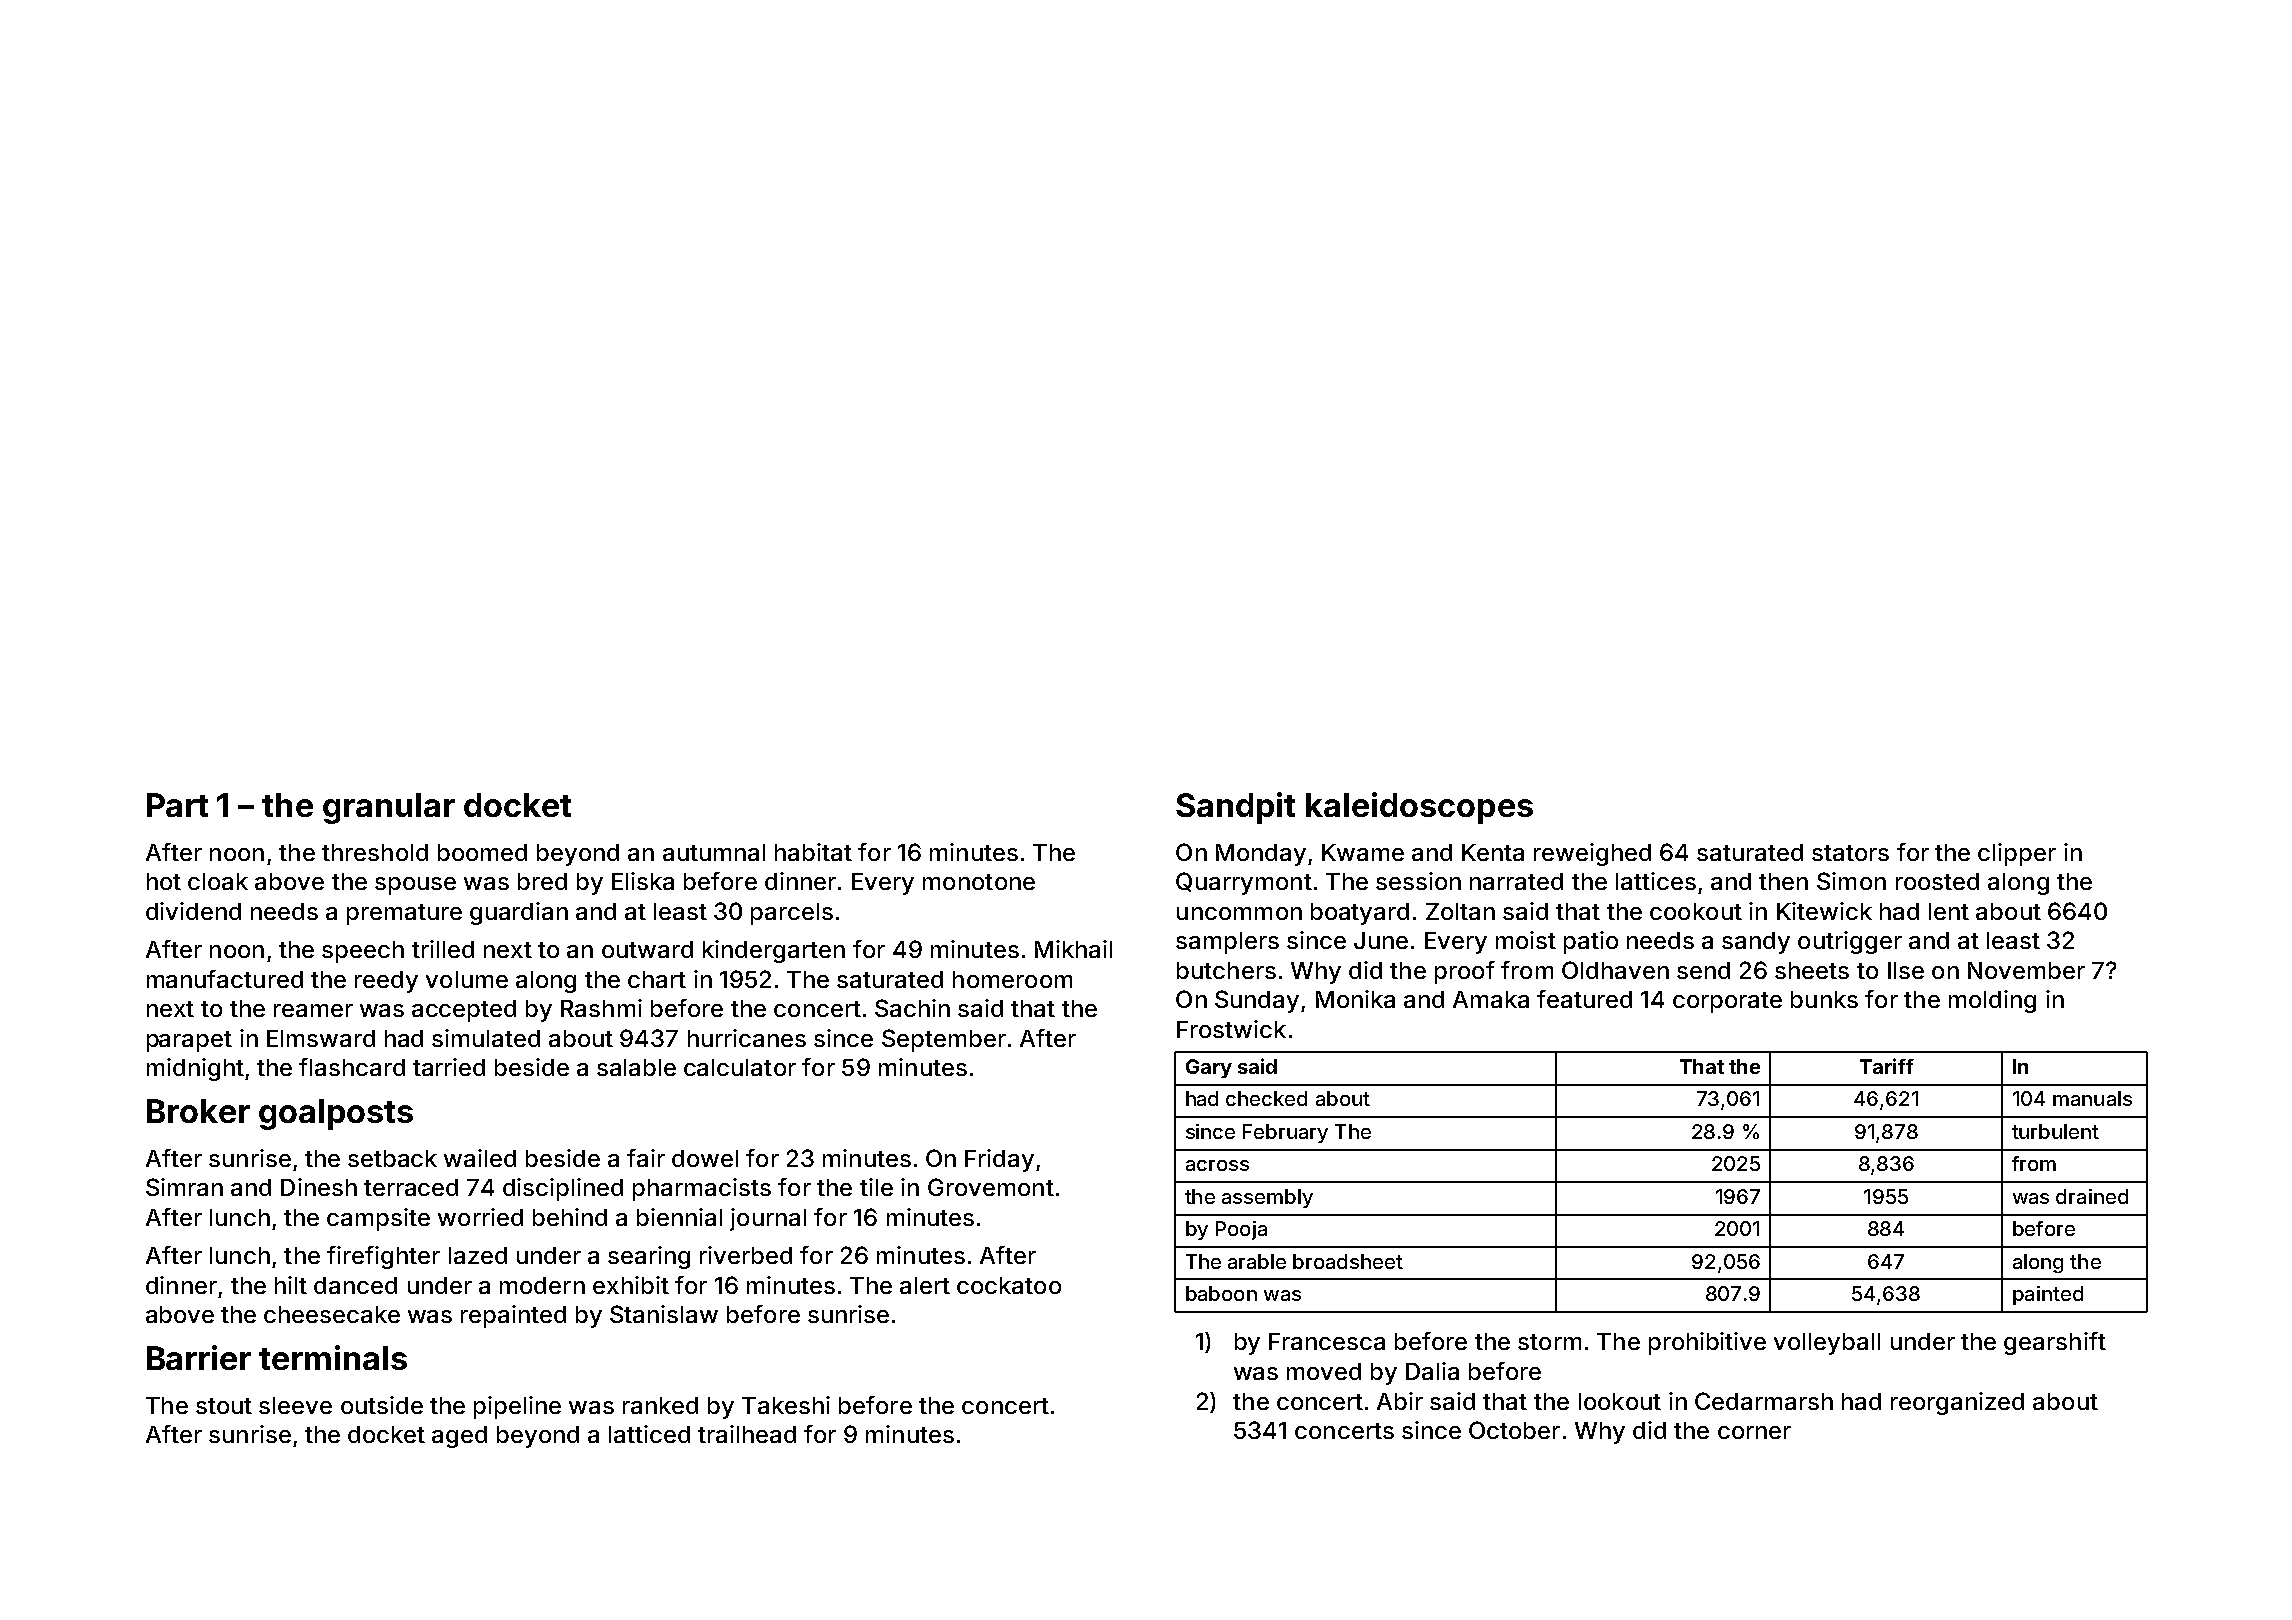  Describe the element at coordinates (2092, 1098) in the screenshot. I see `manuals` at that location.
